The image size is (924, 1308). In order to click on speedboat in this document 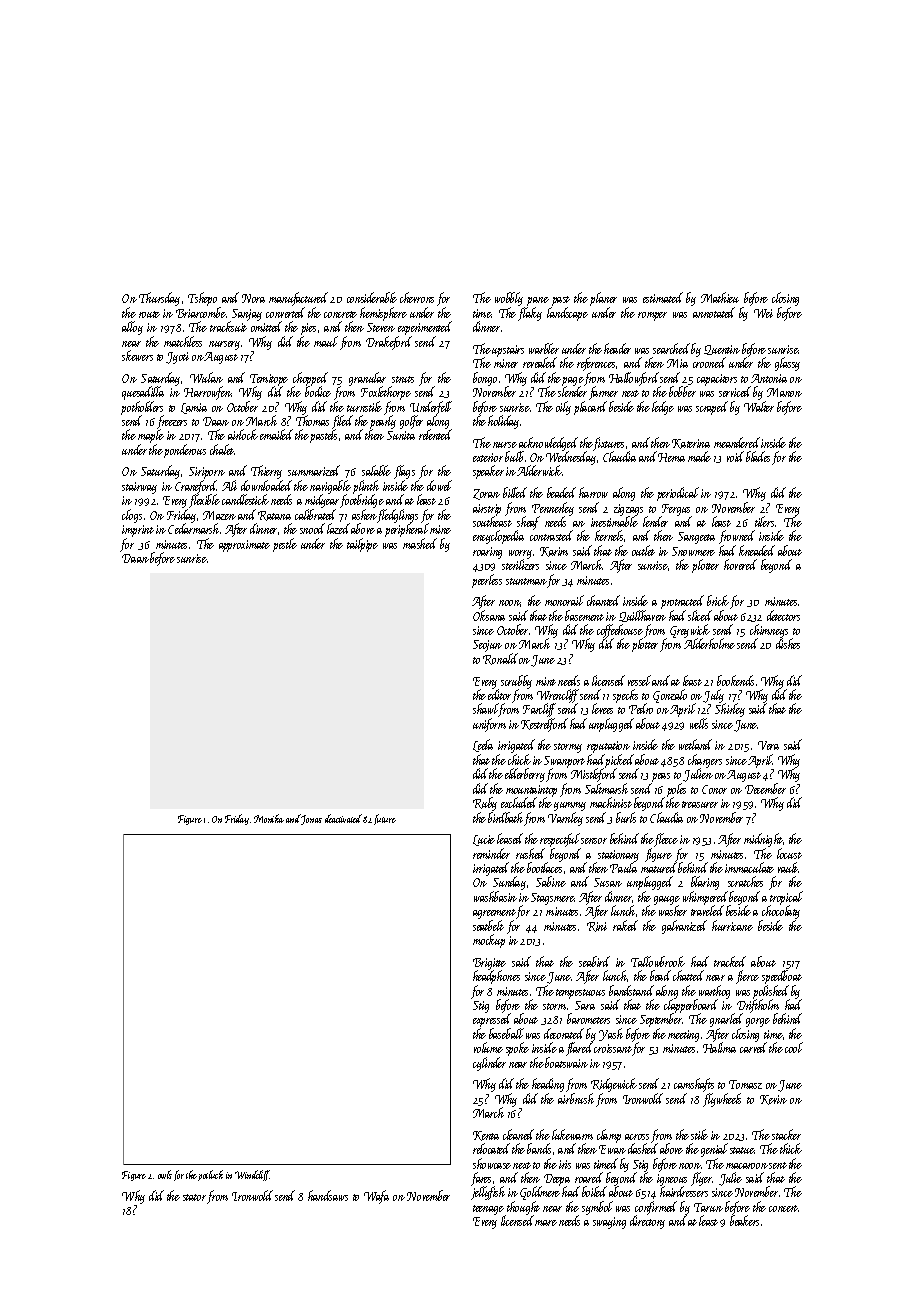, I will do `click(782, 977)`.
